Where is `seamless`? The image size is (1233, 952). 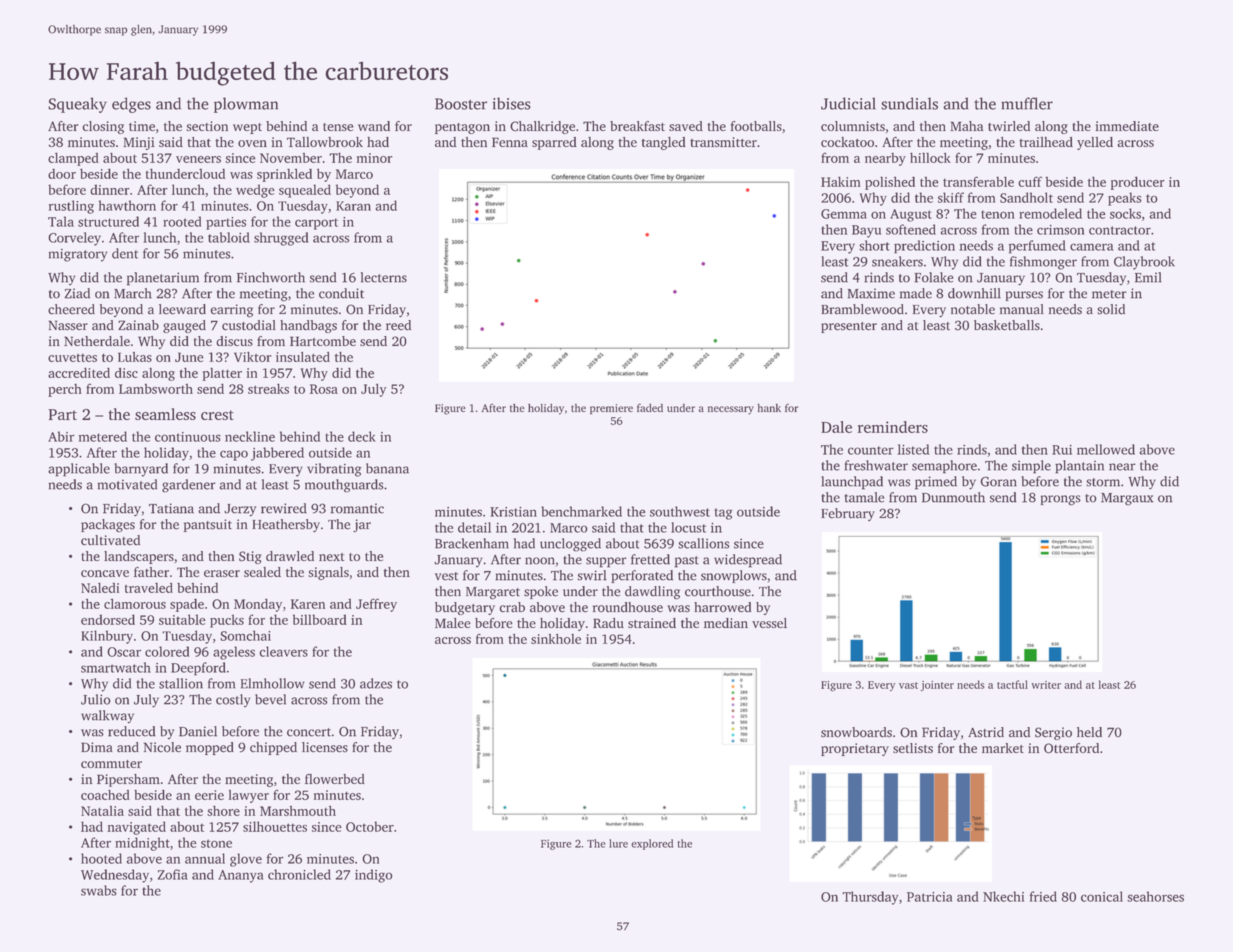 seamless is located at coordinates (165, 414).
